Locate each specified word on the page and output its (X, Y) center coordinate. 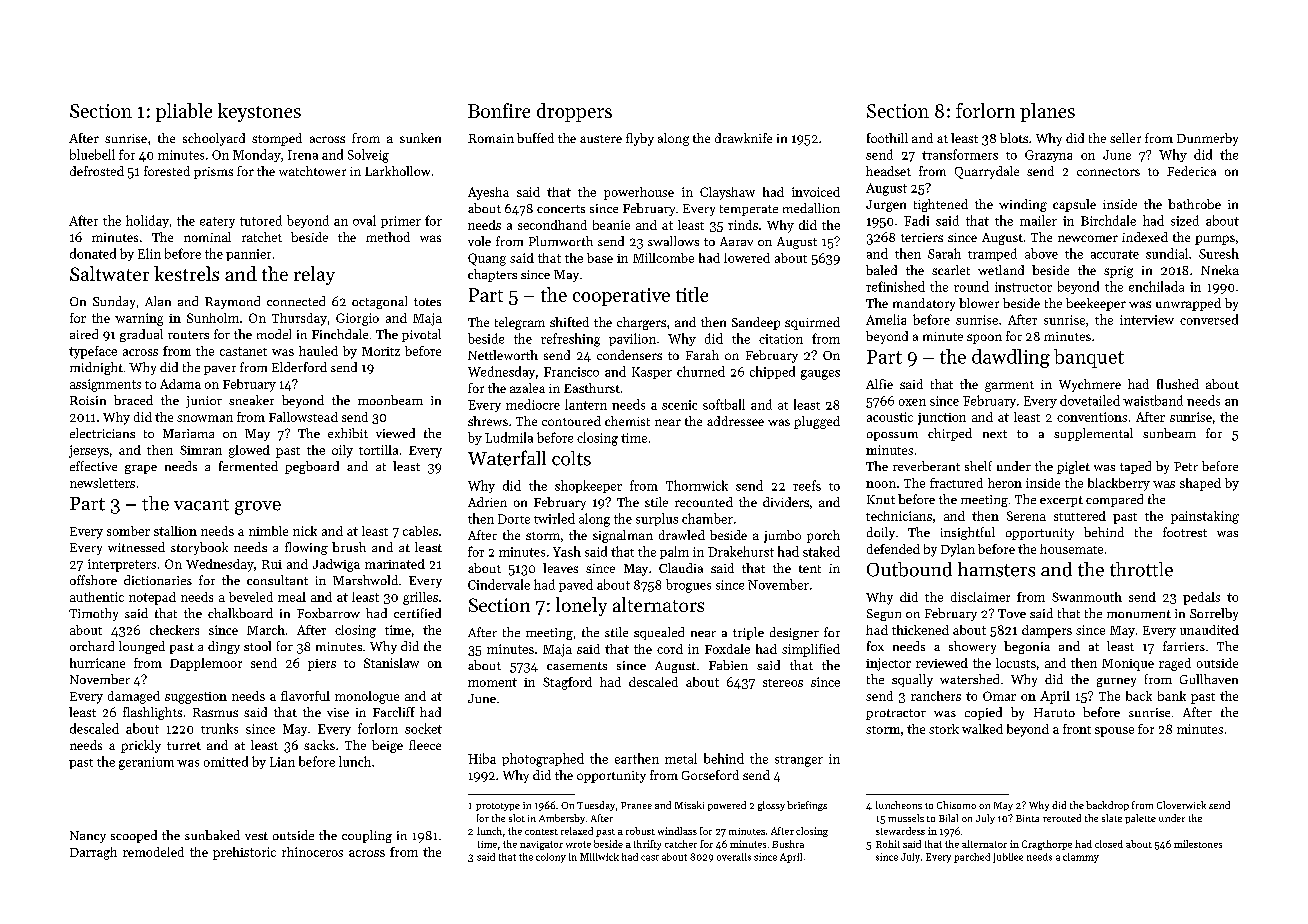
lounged (142, 647)
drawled (682, 535)
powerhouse (639, 193)
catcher (681, 844)
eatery (217, 222)
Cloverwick (1181, 805)
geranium (146, 763)
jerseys (89, 451)
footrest (1185, 532)
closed (1109, 844)
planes (1047, 112)
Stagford (567, 683)
